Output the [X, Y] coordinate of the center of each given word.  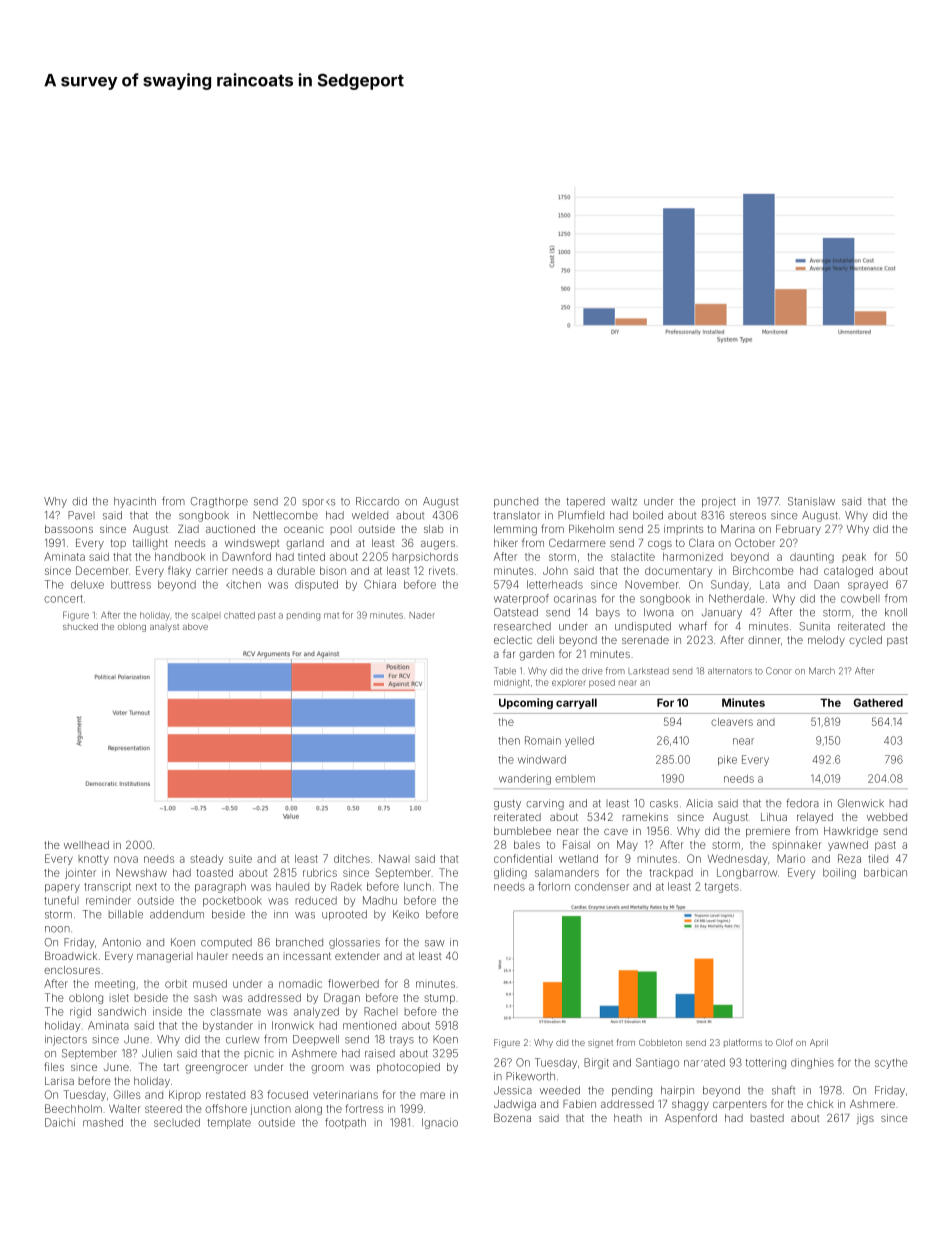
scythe [891, 1063]
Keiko [406, 914]
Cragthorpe [219, 502]
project [719, 502]
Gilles [127, 1094]
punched [516, 502]
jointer [80, 873]
